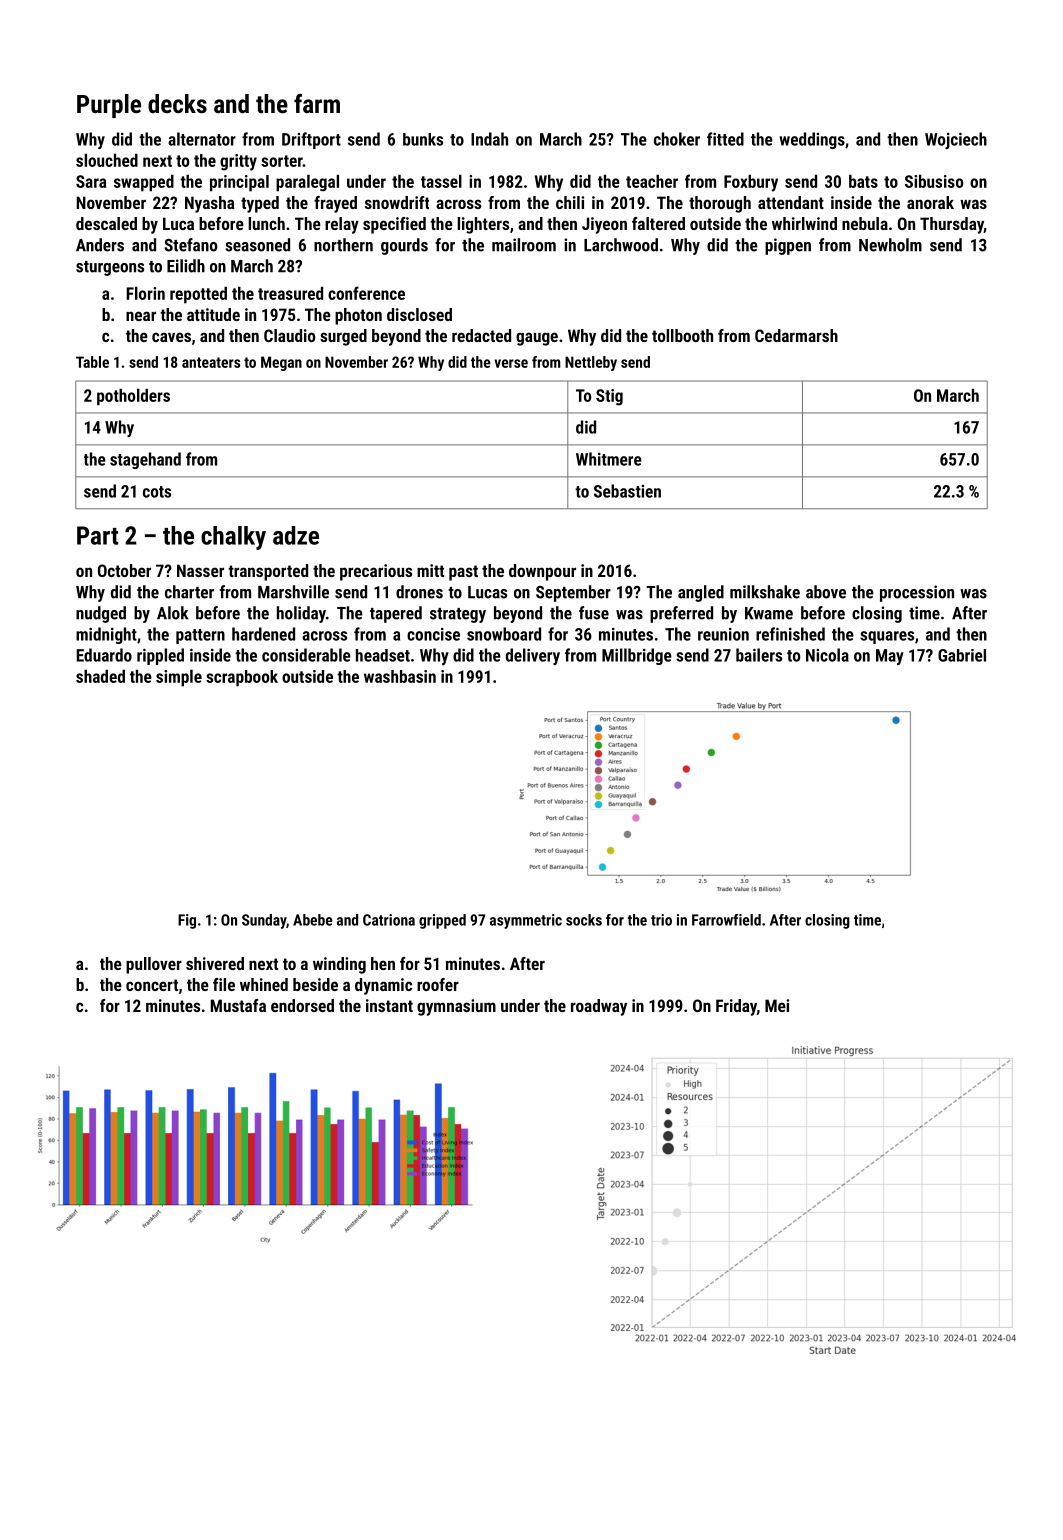 The width and height of the image is (1063, 1540). I want to click on Sibusiso, so click(934, 181).
